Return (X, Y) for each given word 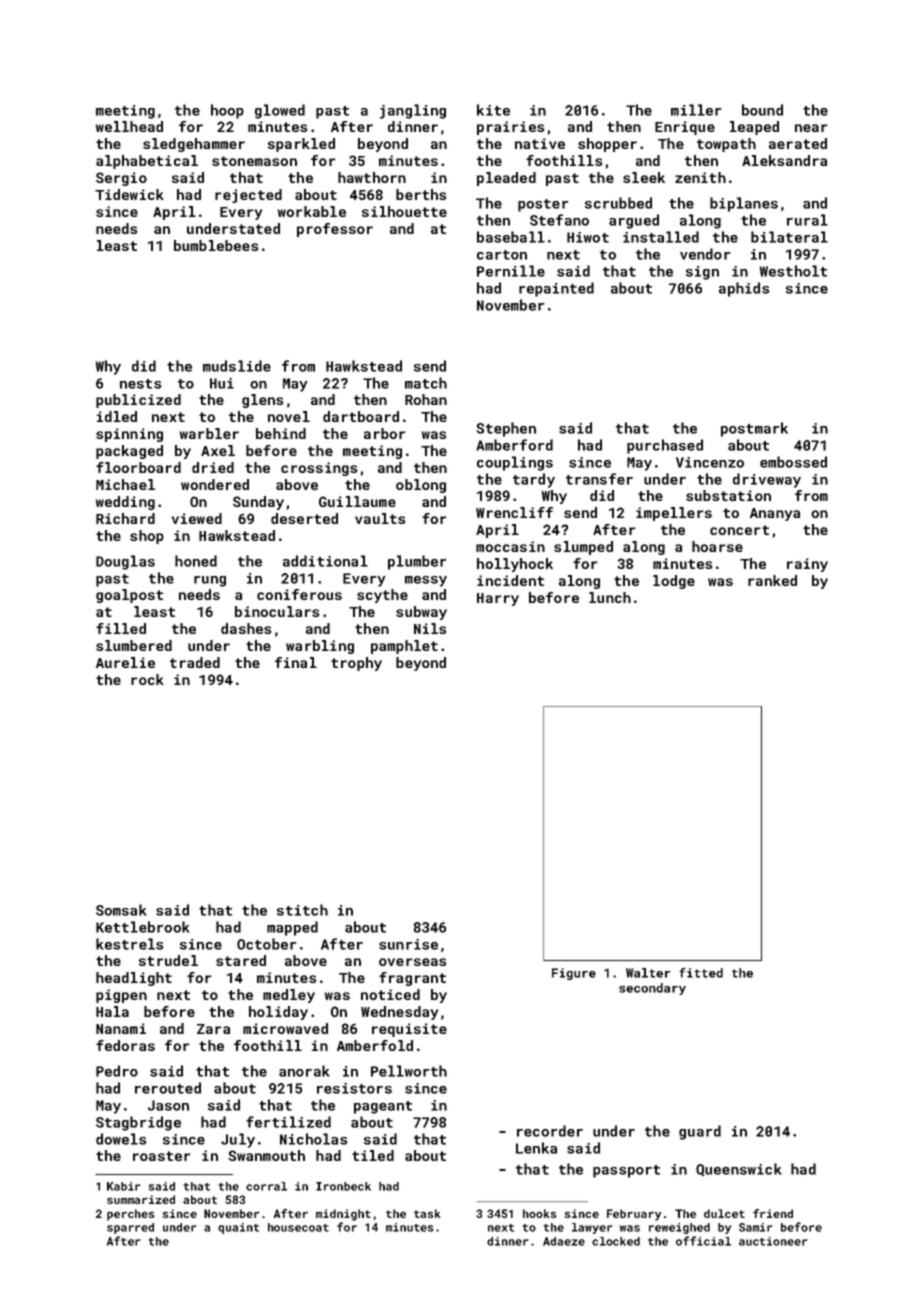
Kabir (123, 1186)
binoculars (277, 611)
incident (510, 580)
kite (493, 110)
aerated (798, 143)
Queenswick (739, 1169)
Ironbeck (343, 1186)
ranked (772, 580)
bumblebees (216, 245)
